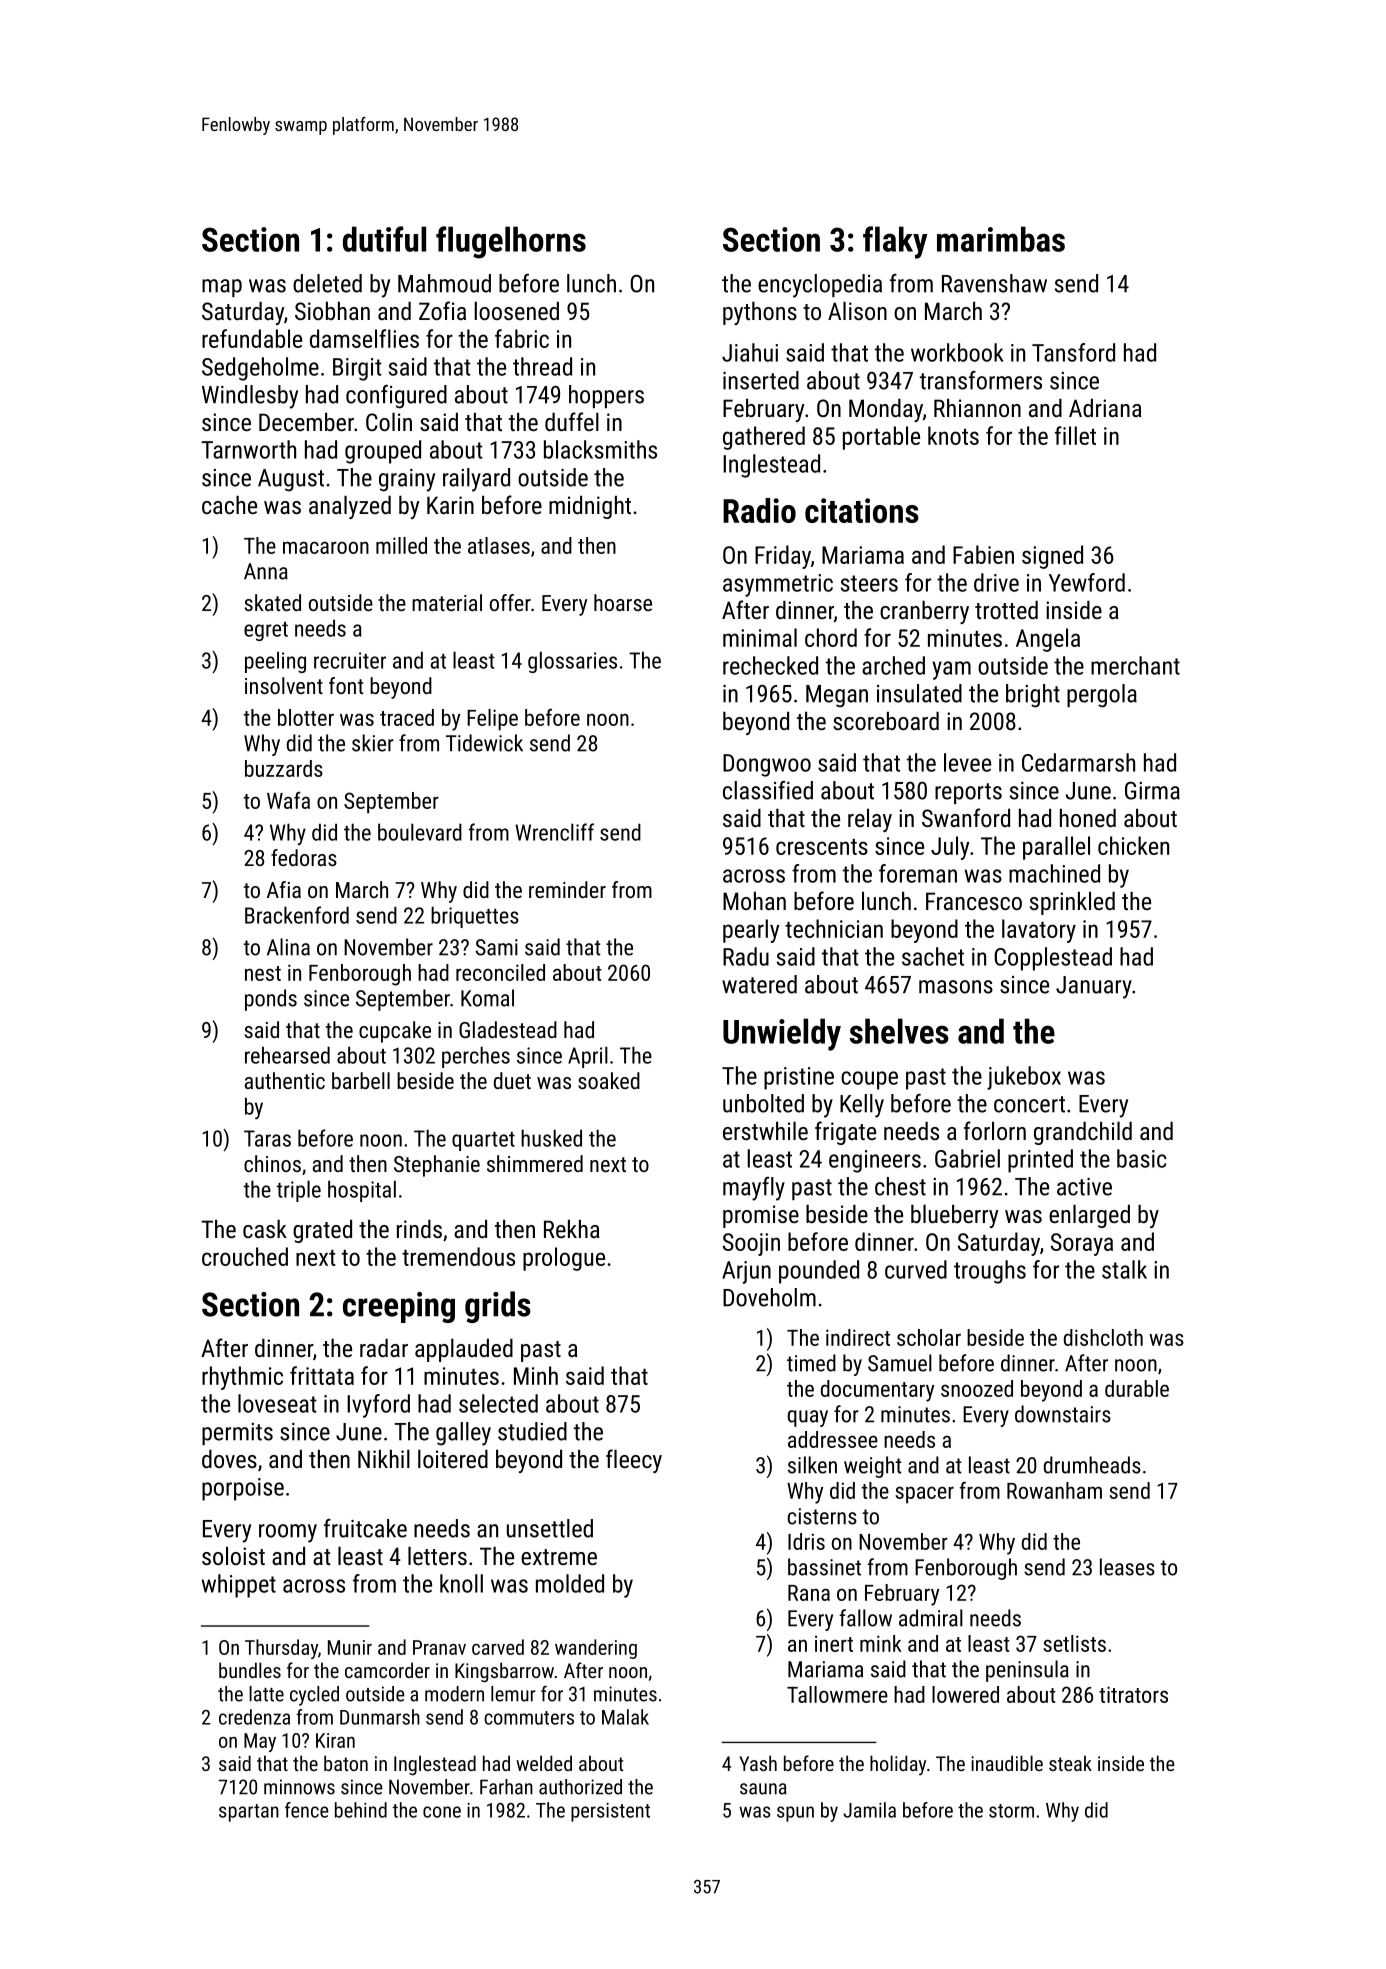 This screenshot has width=1386, height=1969. I want to click on levee, so click(967, 762).
